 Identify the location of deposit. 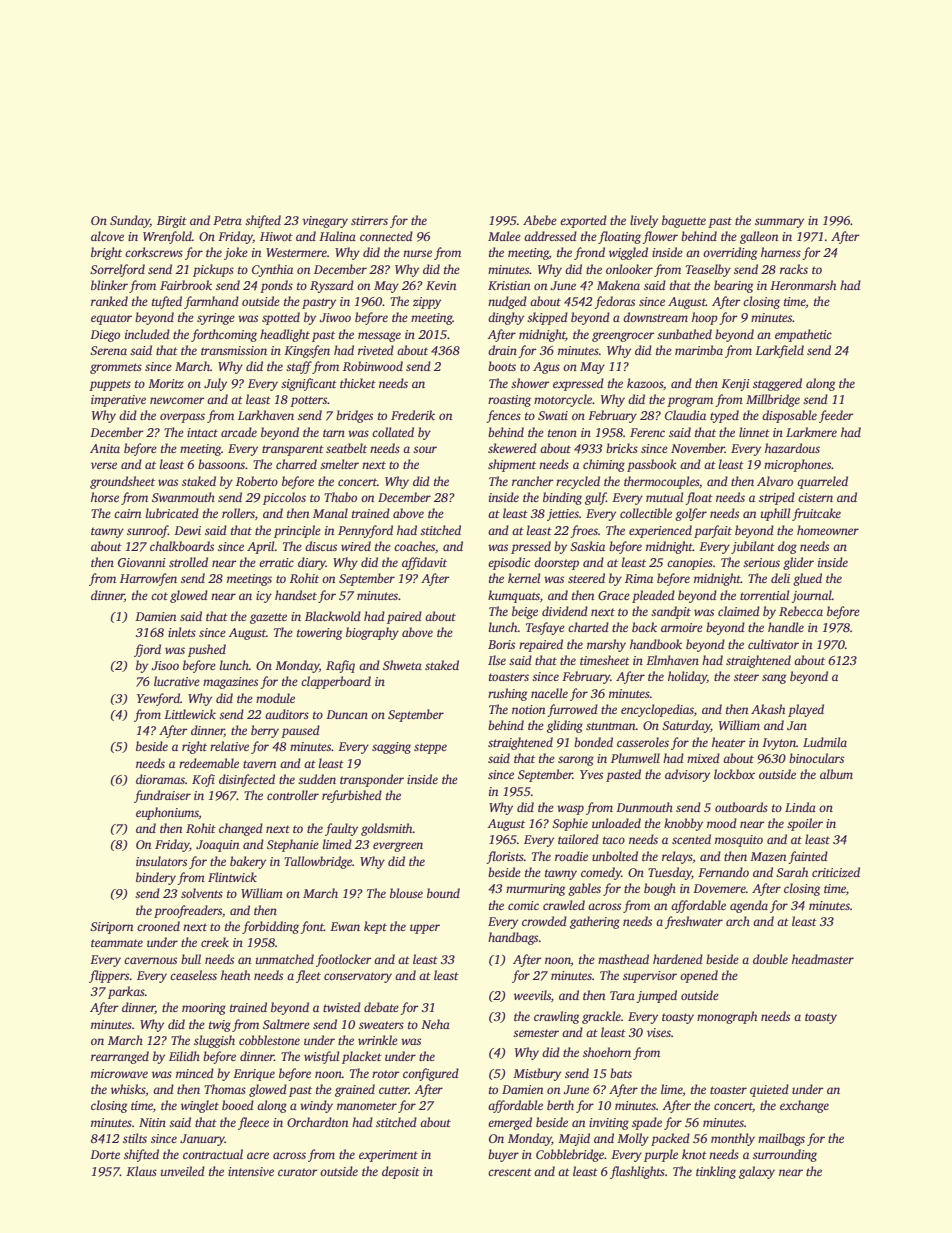
(401, 1172).
